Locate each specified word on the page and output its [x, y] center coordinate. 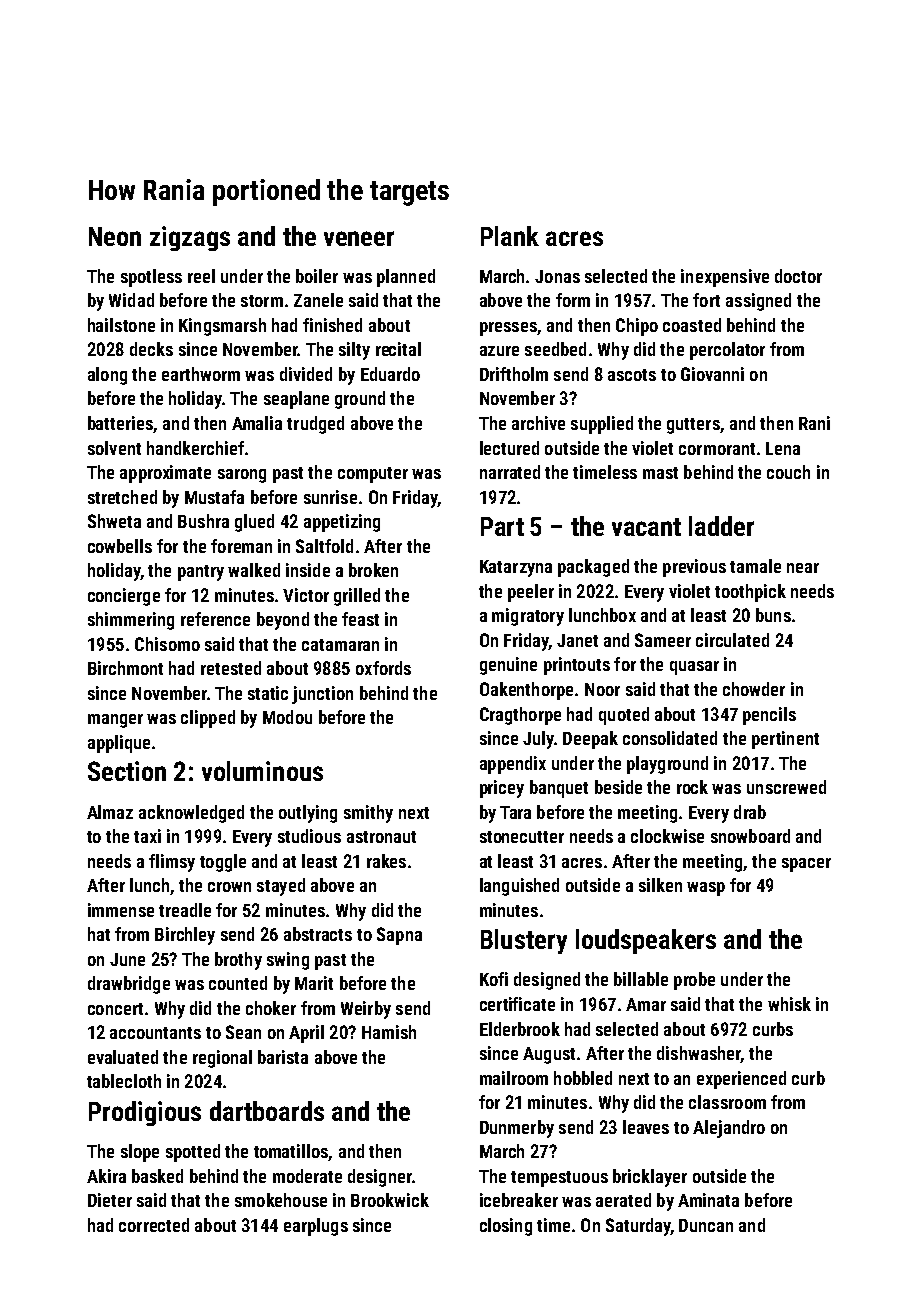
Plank [510, 236]
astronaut [381, 837]
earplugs [316, 1227]
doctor [798, 276]
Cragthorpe [520, 716]
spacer [806, 865]
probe [694, 981]
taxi [147, 836]
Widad [131, 300]
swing [288, 961]
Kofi [494, 979]
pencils [769, 716]
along [107, 376]
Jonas [557, 276]
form [573, 300]
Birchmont [125, 668]
